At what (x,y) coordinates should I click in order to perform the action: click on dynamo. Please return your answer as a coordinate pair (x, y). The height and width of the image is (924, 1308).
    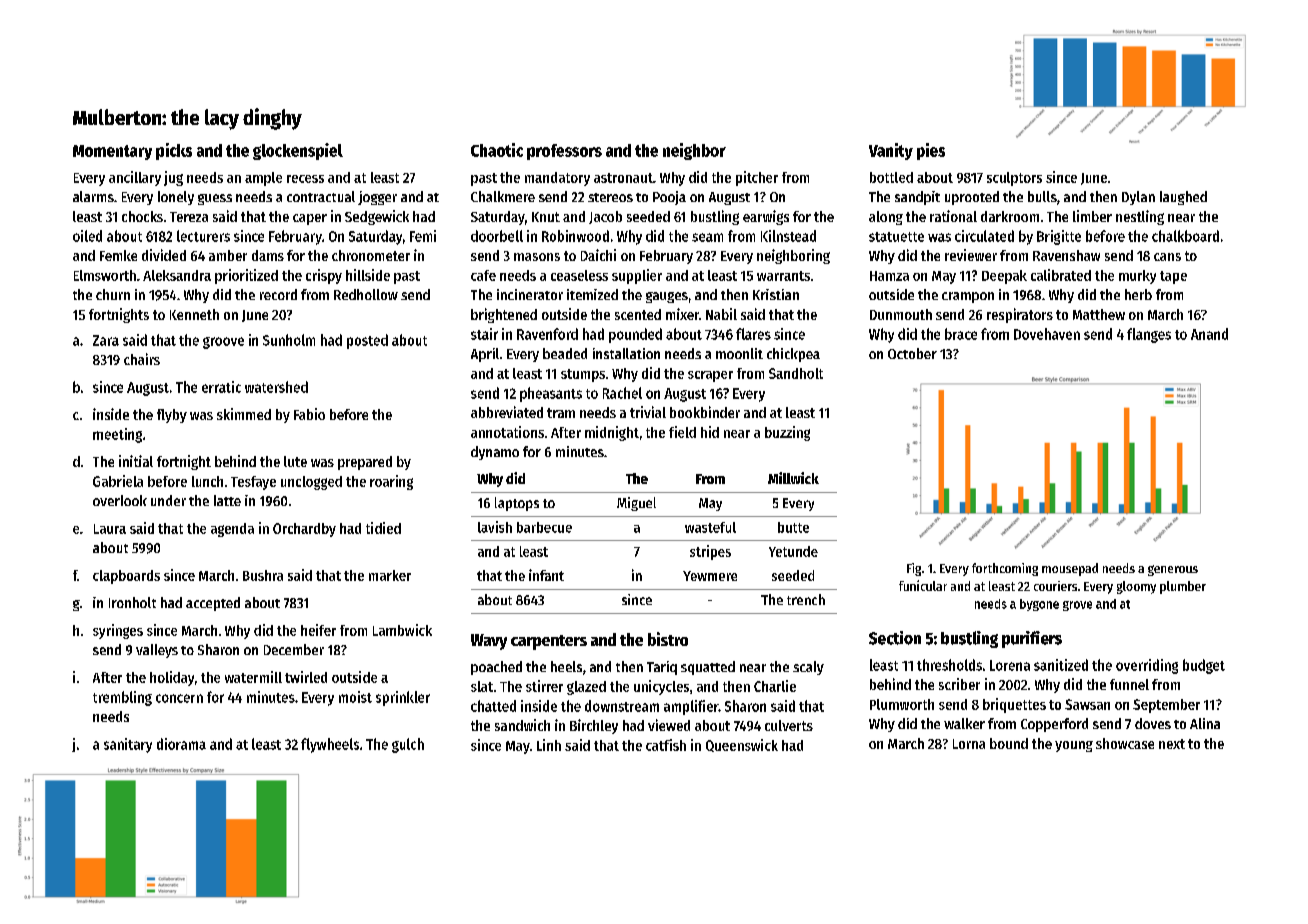
    Looking at the image, I should click on (495, 453).
